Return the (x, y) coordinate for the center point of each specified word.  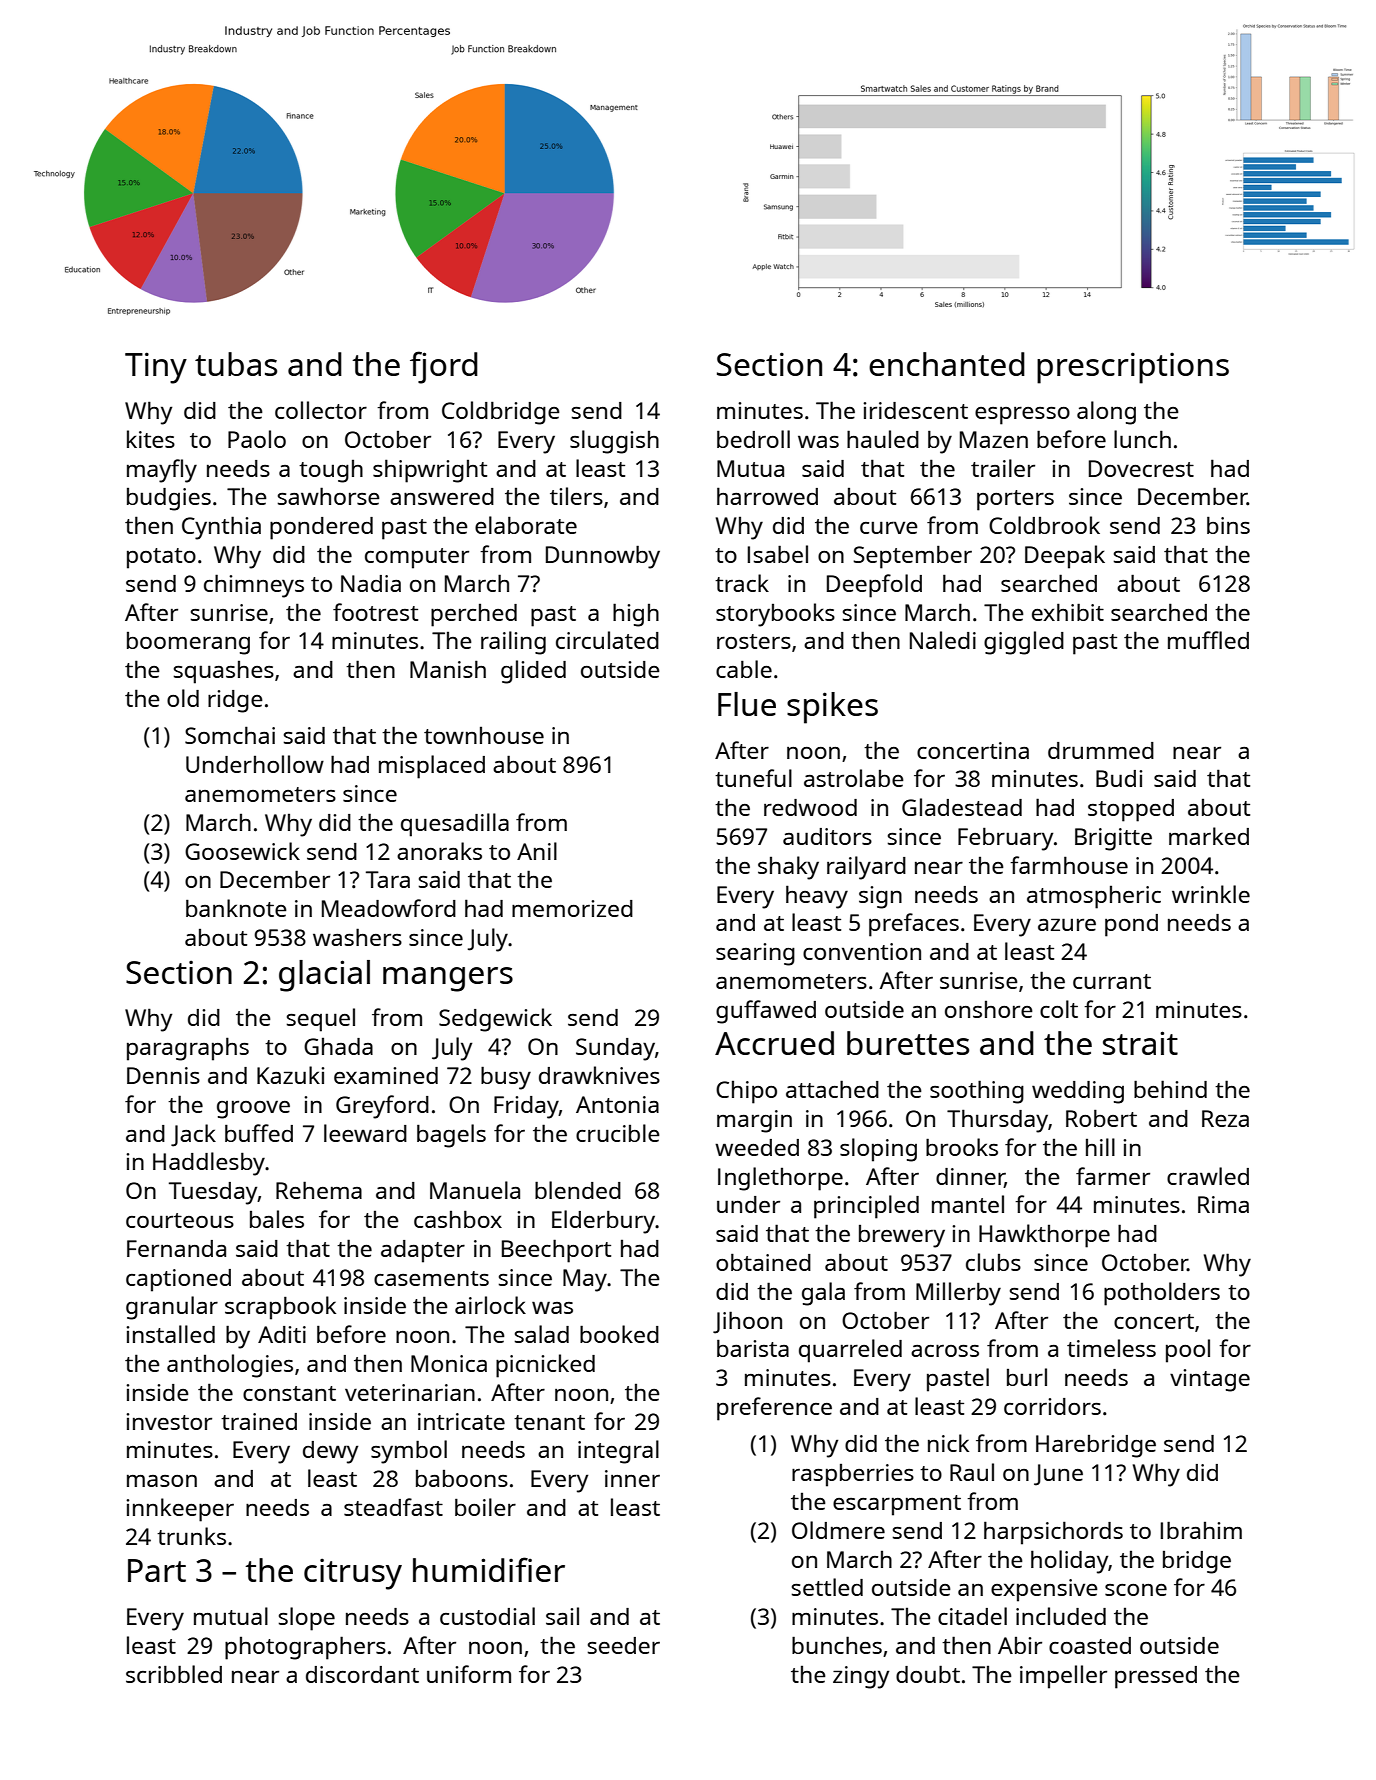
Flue (747, 704)
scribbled (174, 1674)
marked (1209, 836)
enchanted (947, 364)
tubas (236, 364)
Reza (1225, 1118)
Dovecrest (1141, 468)
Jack (193, 1135)
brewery (902, 1236)
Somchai (230, 735)
